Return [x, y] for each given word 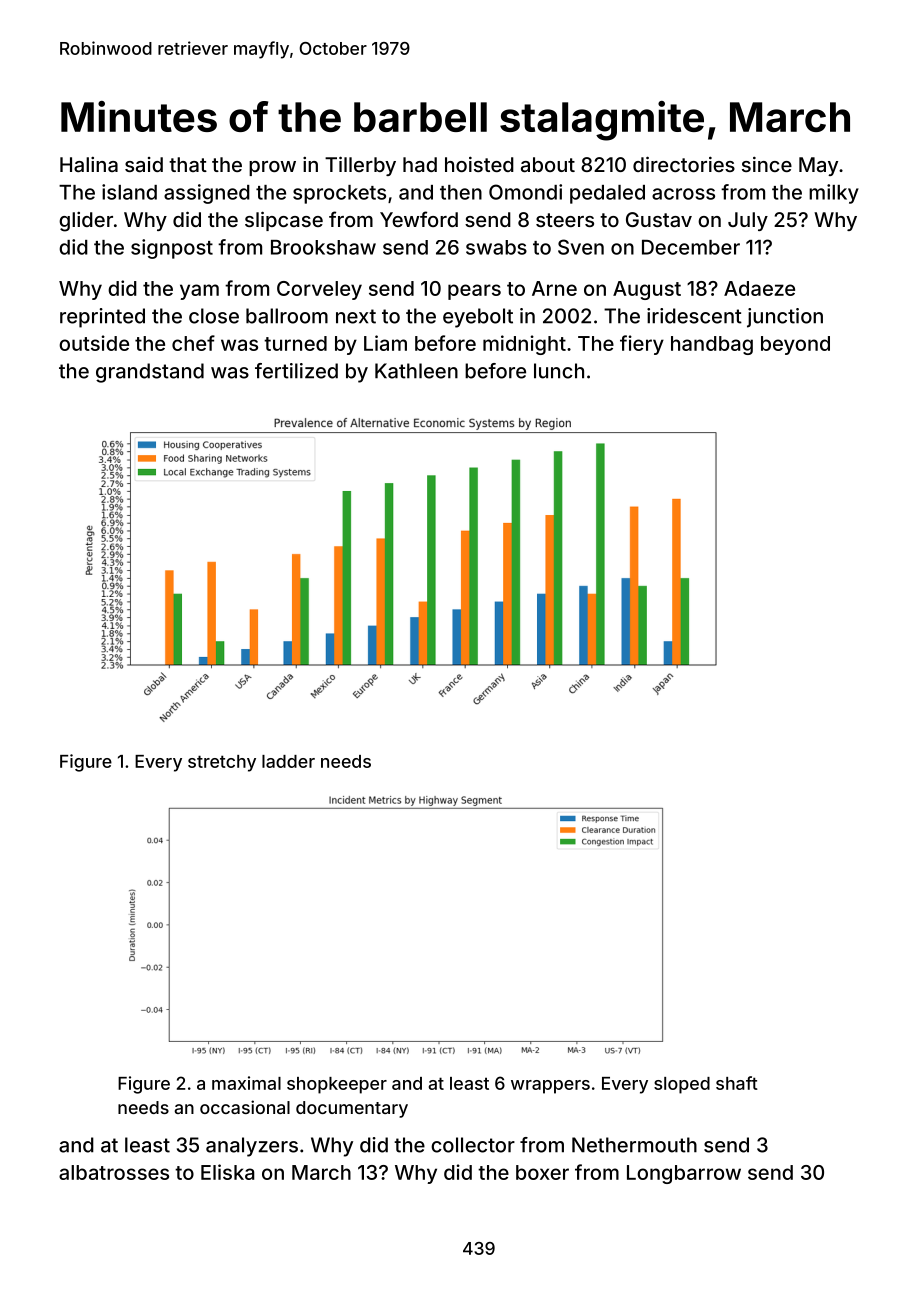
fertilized [296, 371]
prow [272, 168]
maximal [246, 1083]
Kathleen [416, 371]
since [767, 164]
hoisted [479, 164]
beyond [795, 345]
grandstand [150, 373]
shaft [737, 1083]
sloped [682, 1085]
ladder [288, 761]
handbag [712, 345]
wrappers [550, 1087]
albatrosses [114, 1172]
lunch [559, 371]
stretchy [222, 763]
